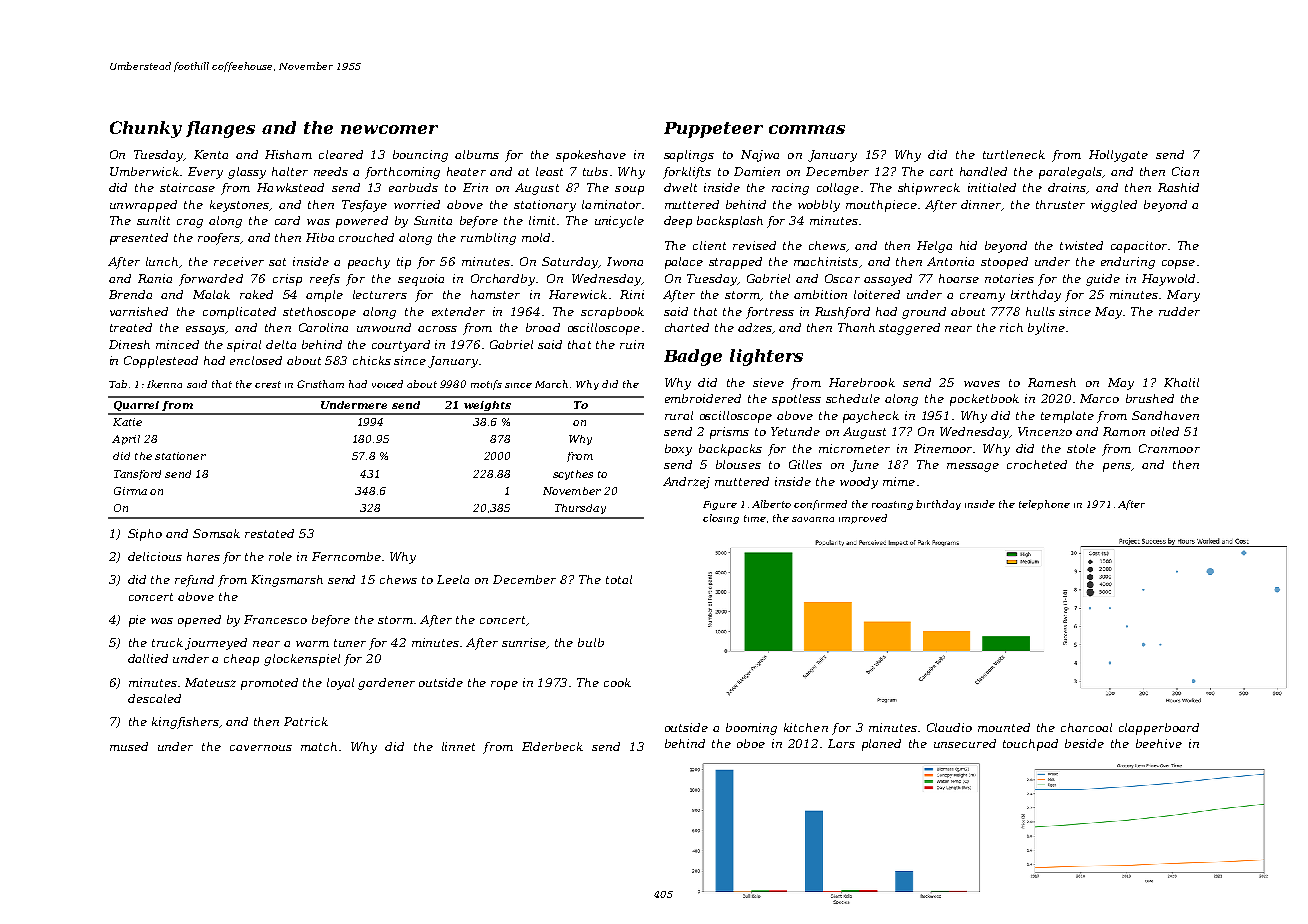  Describe the element at coordinates (881, 745) in the document. I see `planed` at that location.
